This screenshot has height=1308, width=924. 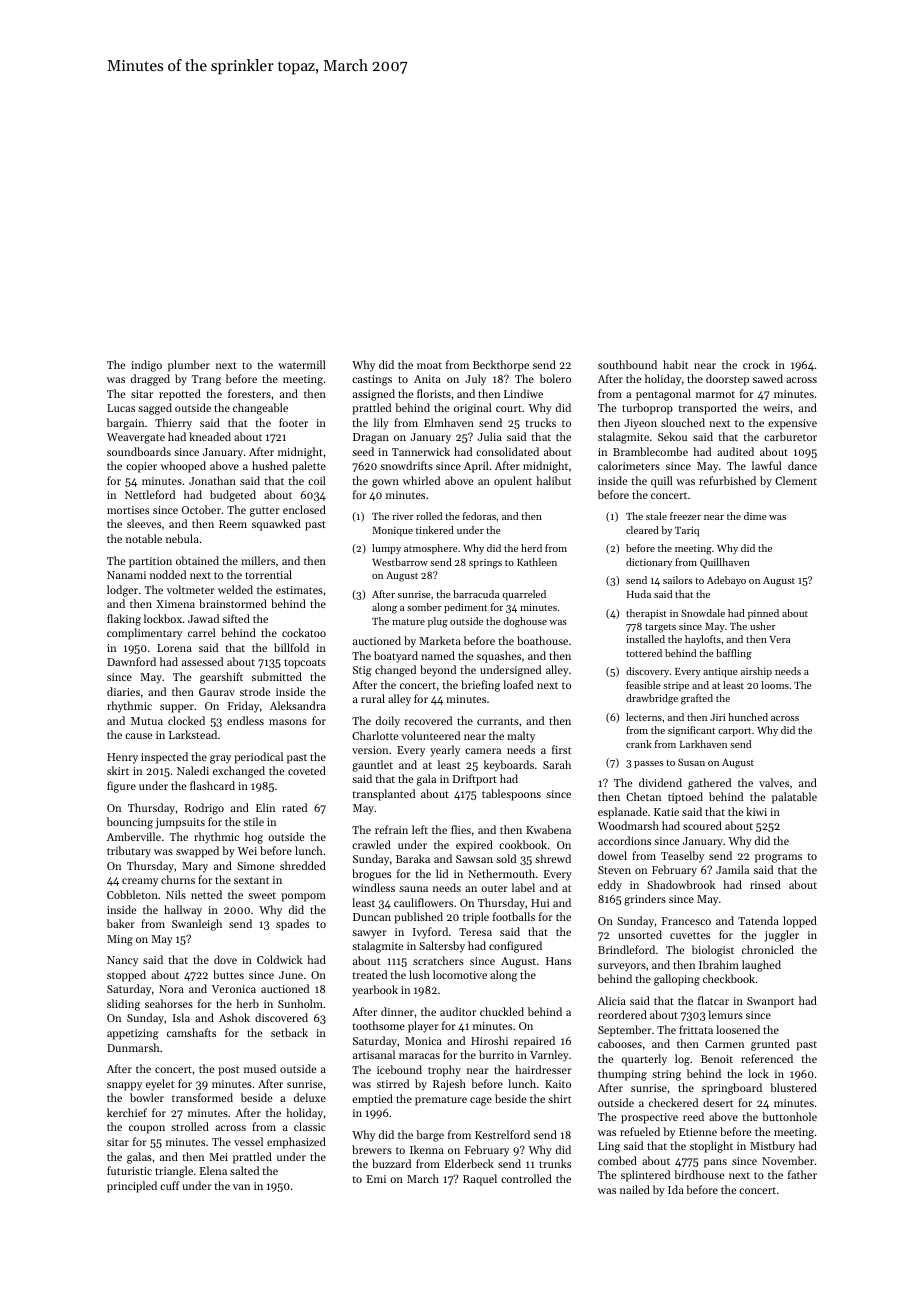 I want to click on assessed, so click(x=202, y=661).
